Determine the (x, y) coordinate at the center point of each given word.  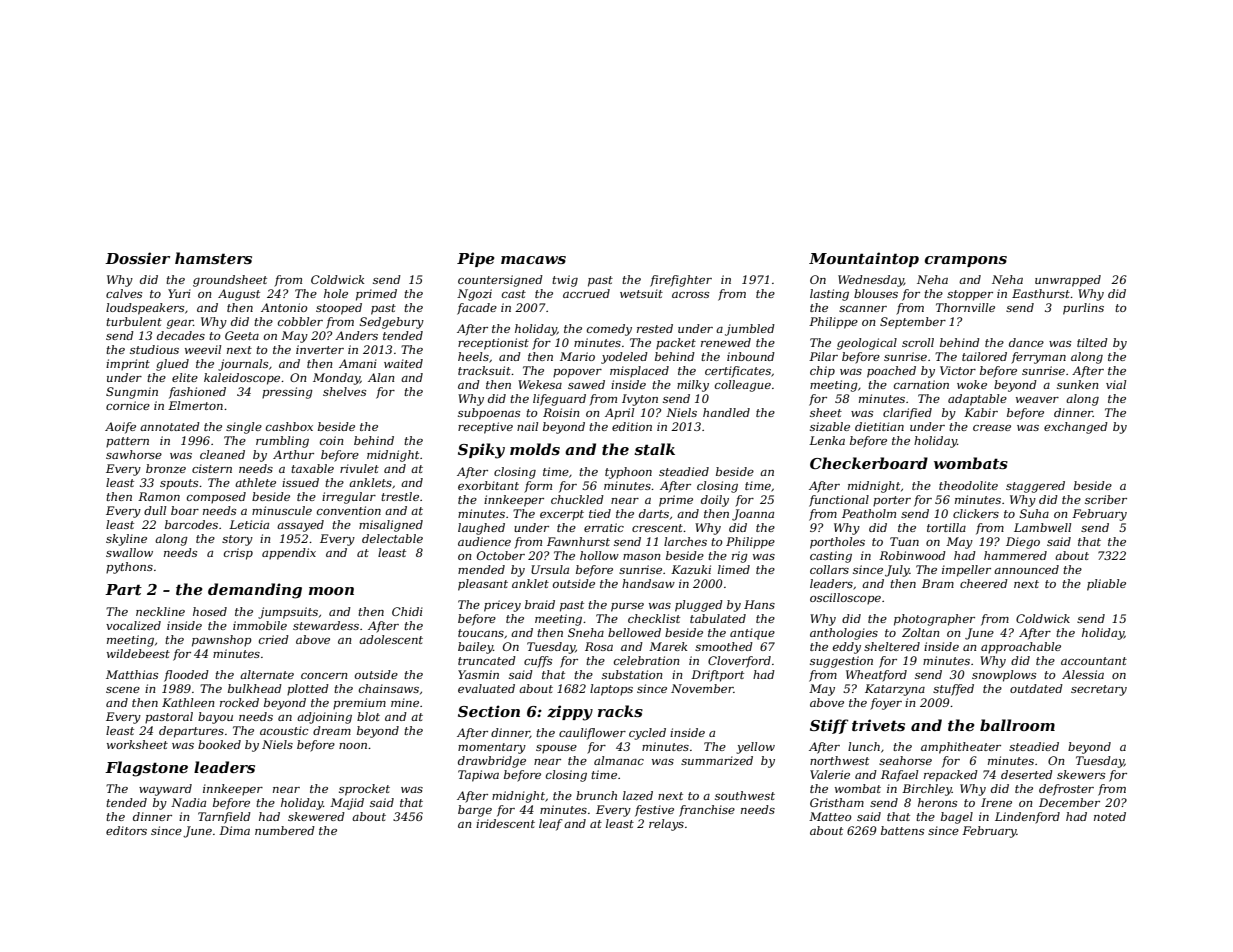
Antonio (284, 307)
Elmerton (195, 405)
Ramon (159, 496)
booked (219, 744)
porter (892, 501)
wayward (165, 790)
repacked (951, 776)
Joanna (753, 515)
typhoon (628, 473)
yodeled (624, 358)
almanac (619, 760)
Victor (958, 370)
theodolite (968, 485)
